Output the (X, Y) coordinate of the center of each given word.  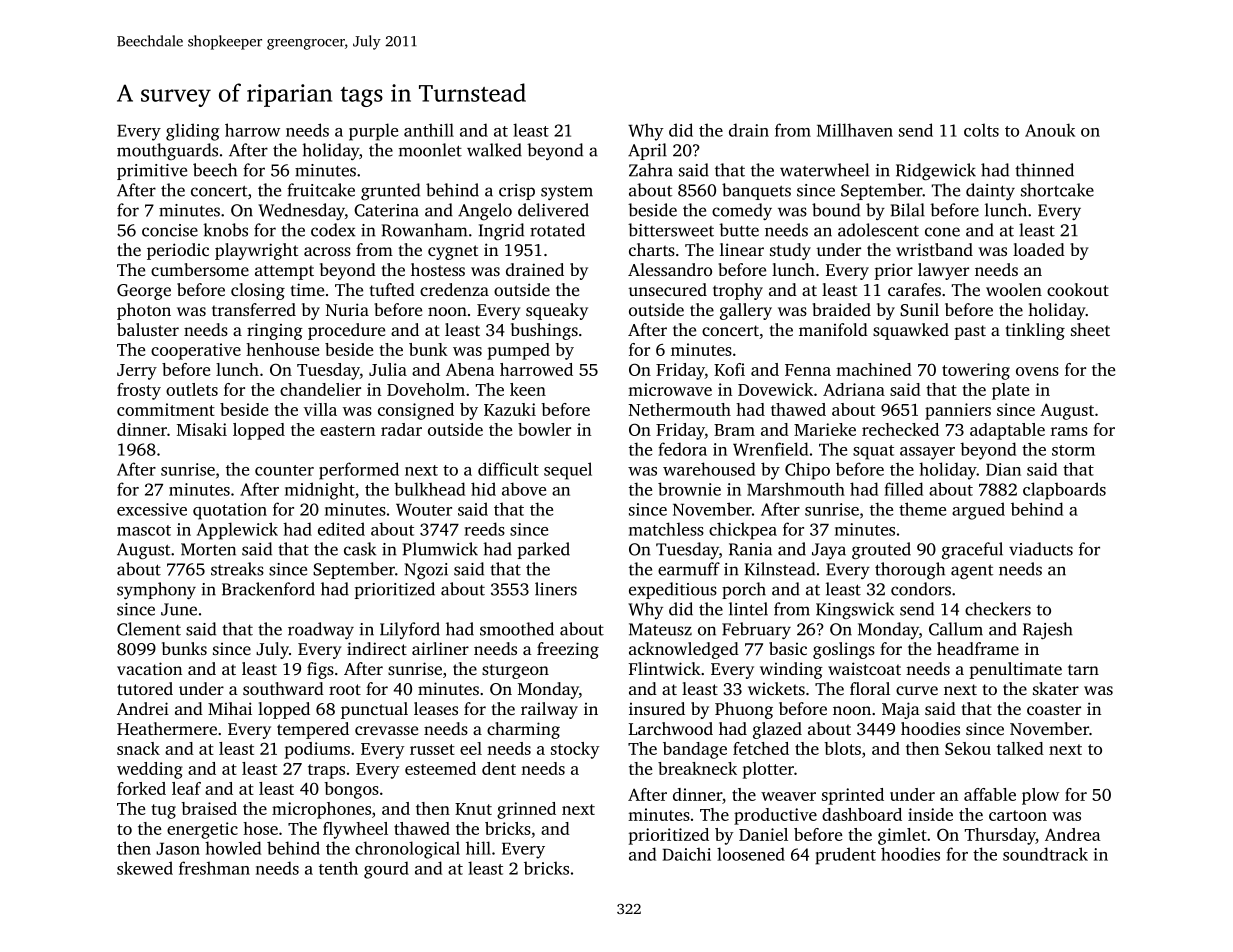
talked (1020, 748)
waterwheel (824, 170)
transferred (254, 309)
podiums (317, 750)
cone (942, 232)
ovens (1037, 371)
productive (775, 816)
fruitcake (321, 190)
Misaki (202, 429)
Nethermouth (680, 409)
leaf (186, 788)
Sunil (919, 310)
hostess (438, 269)
